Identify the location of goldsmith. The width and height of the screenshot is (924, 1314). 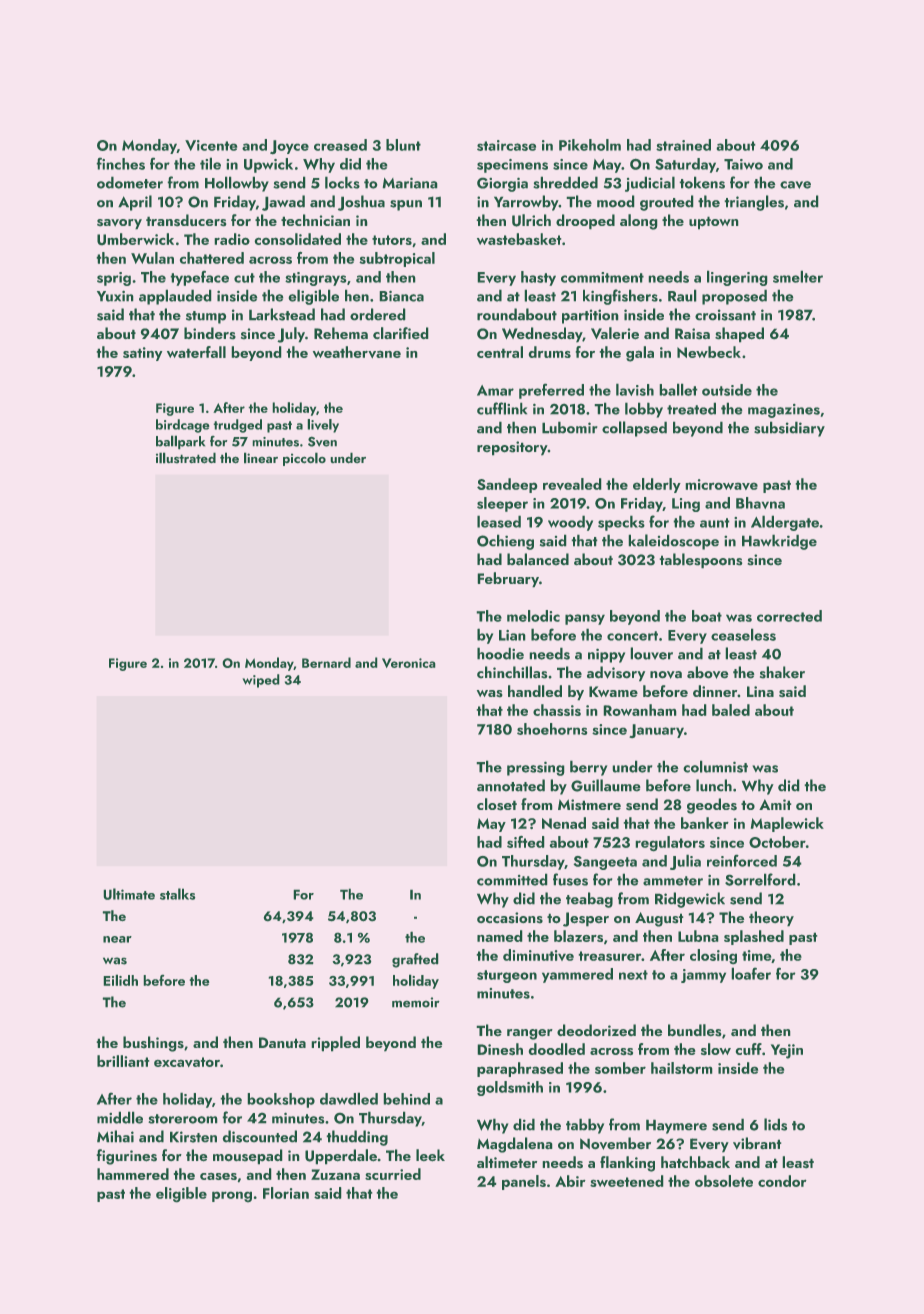
(510, 1088).
